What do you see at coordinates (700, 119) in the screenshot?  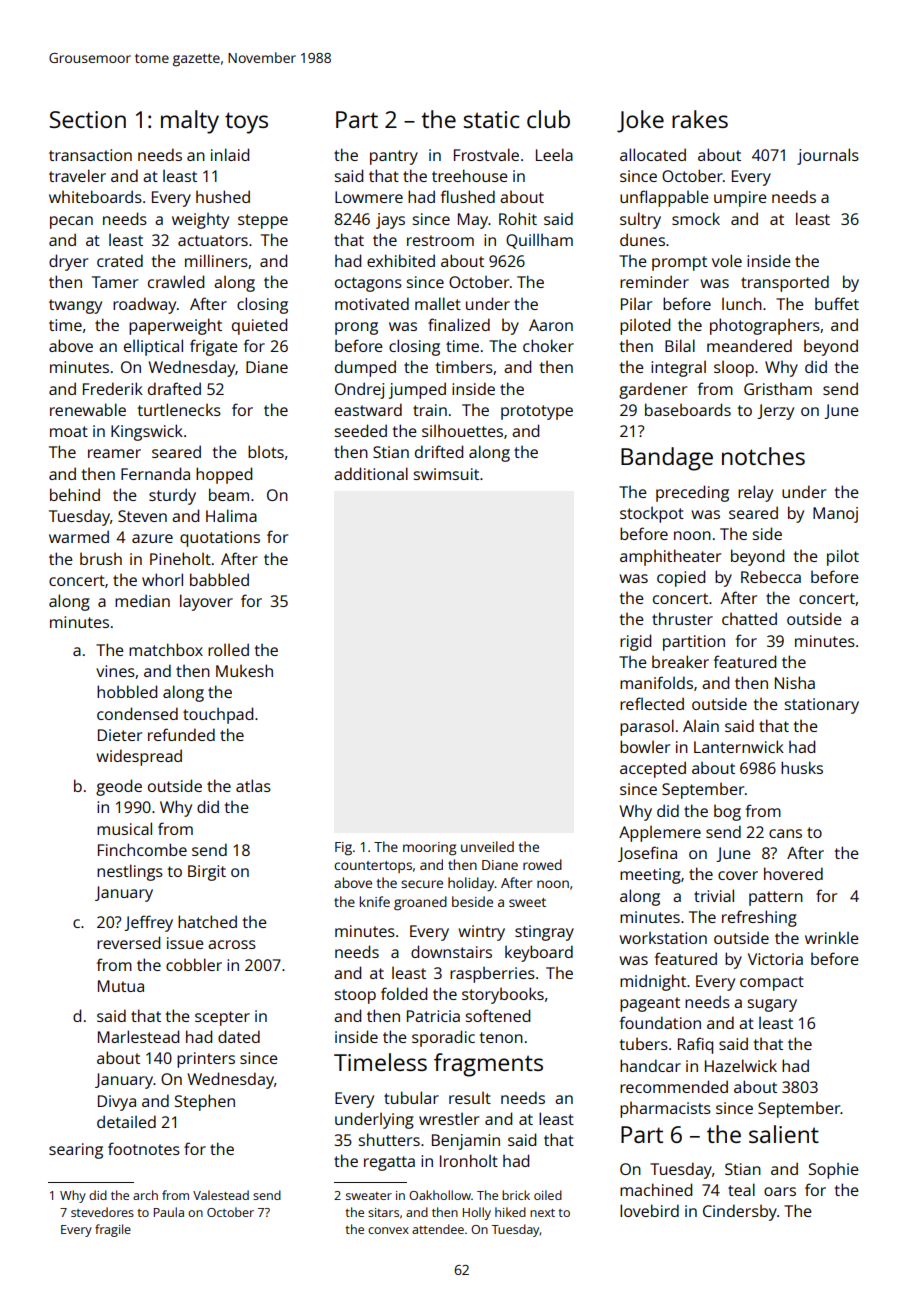 I see `rakes` at bounding box center [700, 119].
